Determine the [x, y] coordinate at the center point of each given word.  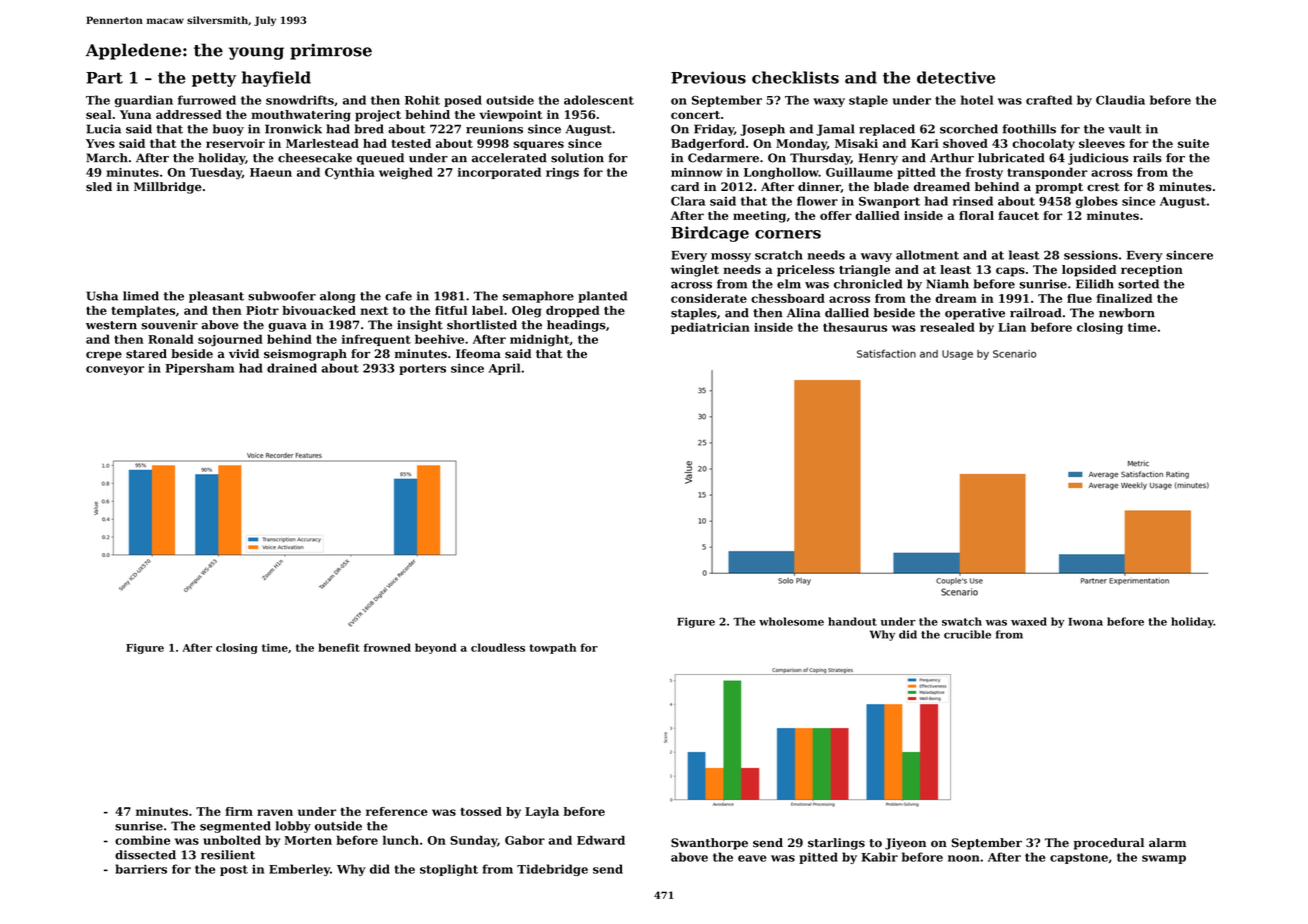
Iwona [1085, 622]
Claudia [1120, 100]
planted [602, 297]
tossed [481, 811]
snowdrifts [300, 100]
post [234, 870]
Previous [708, 77]
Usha [102, 296]
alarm [1167, 842]
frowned [387, 647]
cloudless [498, 647]
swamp [1164, 859]
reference [397, 811]
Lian [1012, 327]
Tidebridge [552, 870]
